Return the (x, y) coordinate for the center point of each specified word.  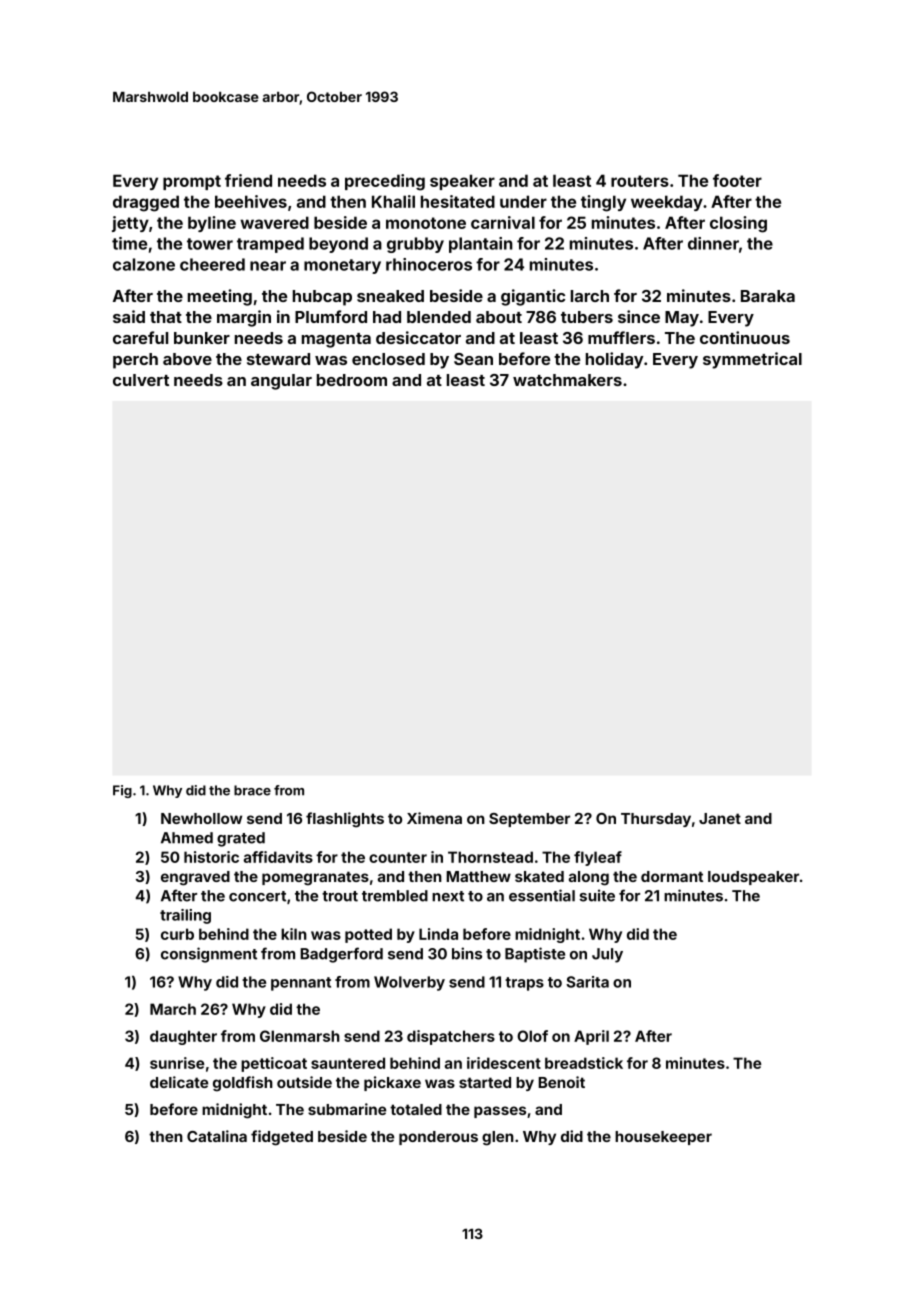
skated (539, 876)
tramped (270, 245)
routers (640, 181)
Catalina (217, 1136)
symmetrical (752, 360)
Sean (473, 359)
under (523, 201)
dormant (672, 876)
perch (135, 361)
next (448, 896)
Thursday (656, 820)
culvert (141, 380)
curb (177, 934)
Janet (720, 818)
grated (241, 839)
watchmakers (567, 380)
